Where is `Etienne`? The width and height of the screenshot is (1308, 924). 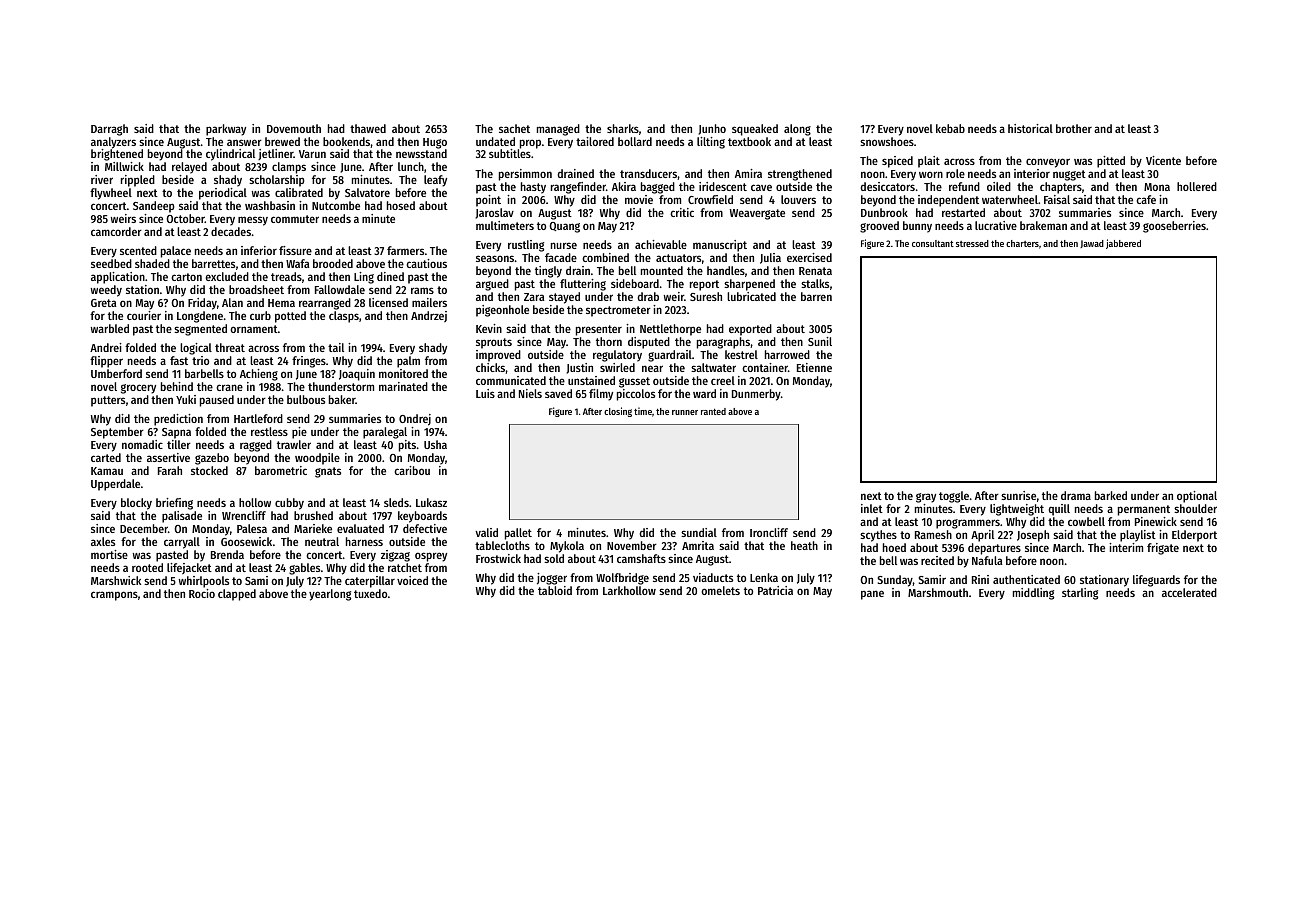
Etienne is located at coordinates (814, 367).
